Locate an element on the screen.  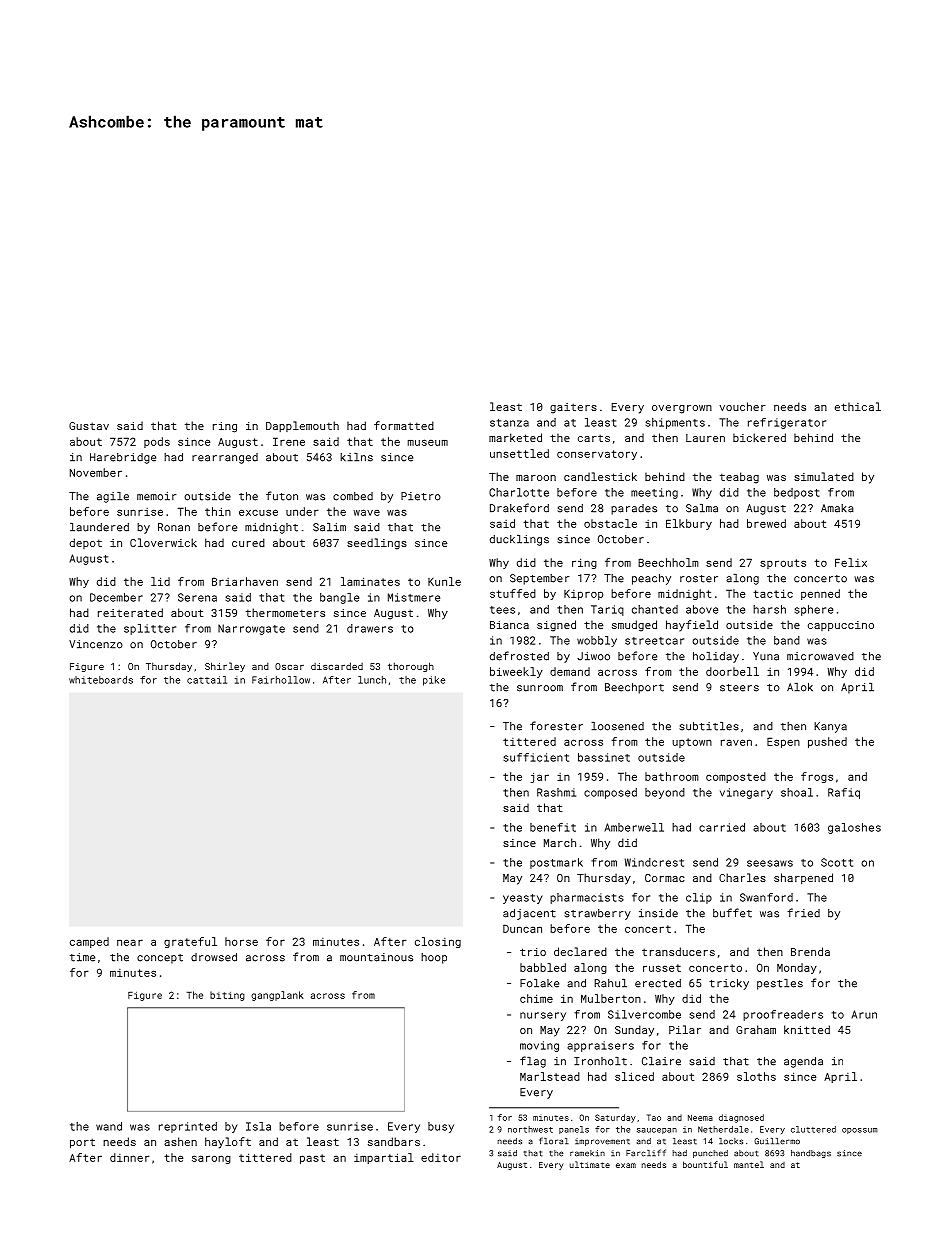
Scott is located at coordinates (837, 862).
